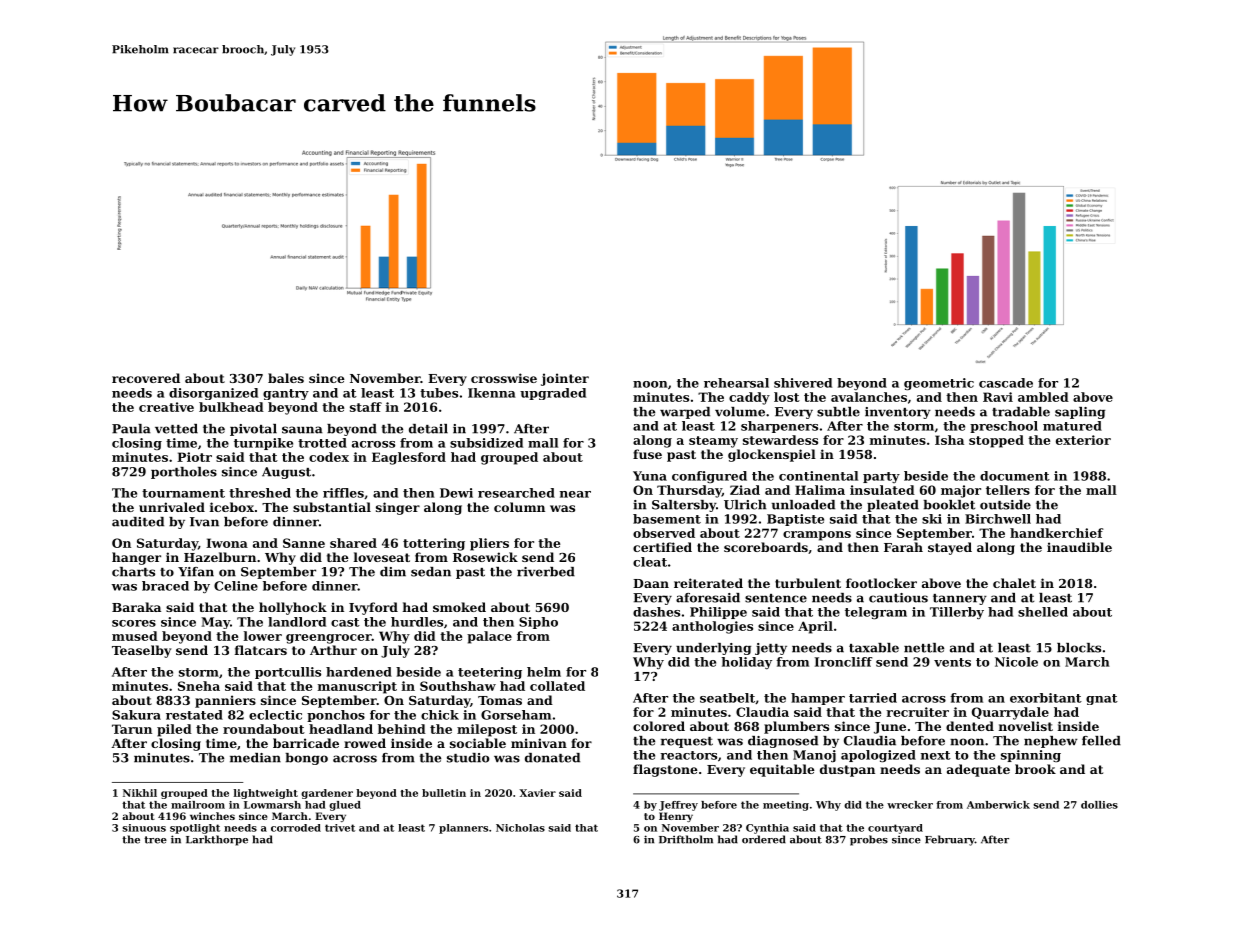 This page has height=952, width=1233. What do you see at coordinates (504, 378) in the page?
I see `crosswise` at bounding box center [504, 378].
